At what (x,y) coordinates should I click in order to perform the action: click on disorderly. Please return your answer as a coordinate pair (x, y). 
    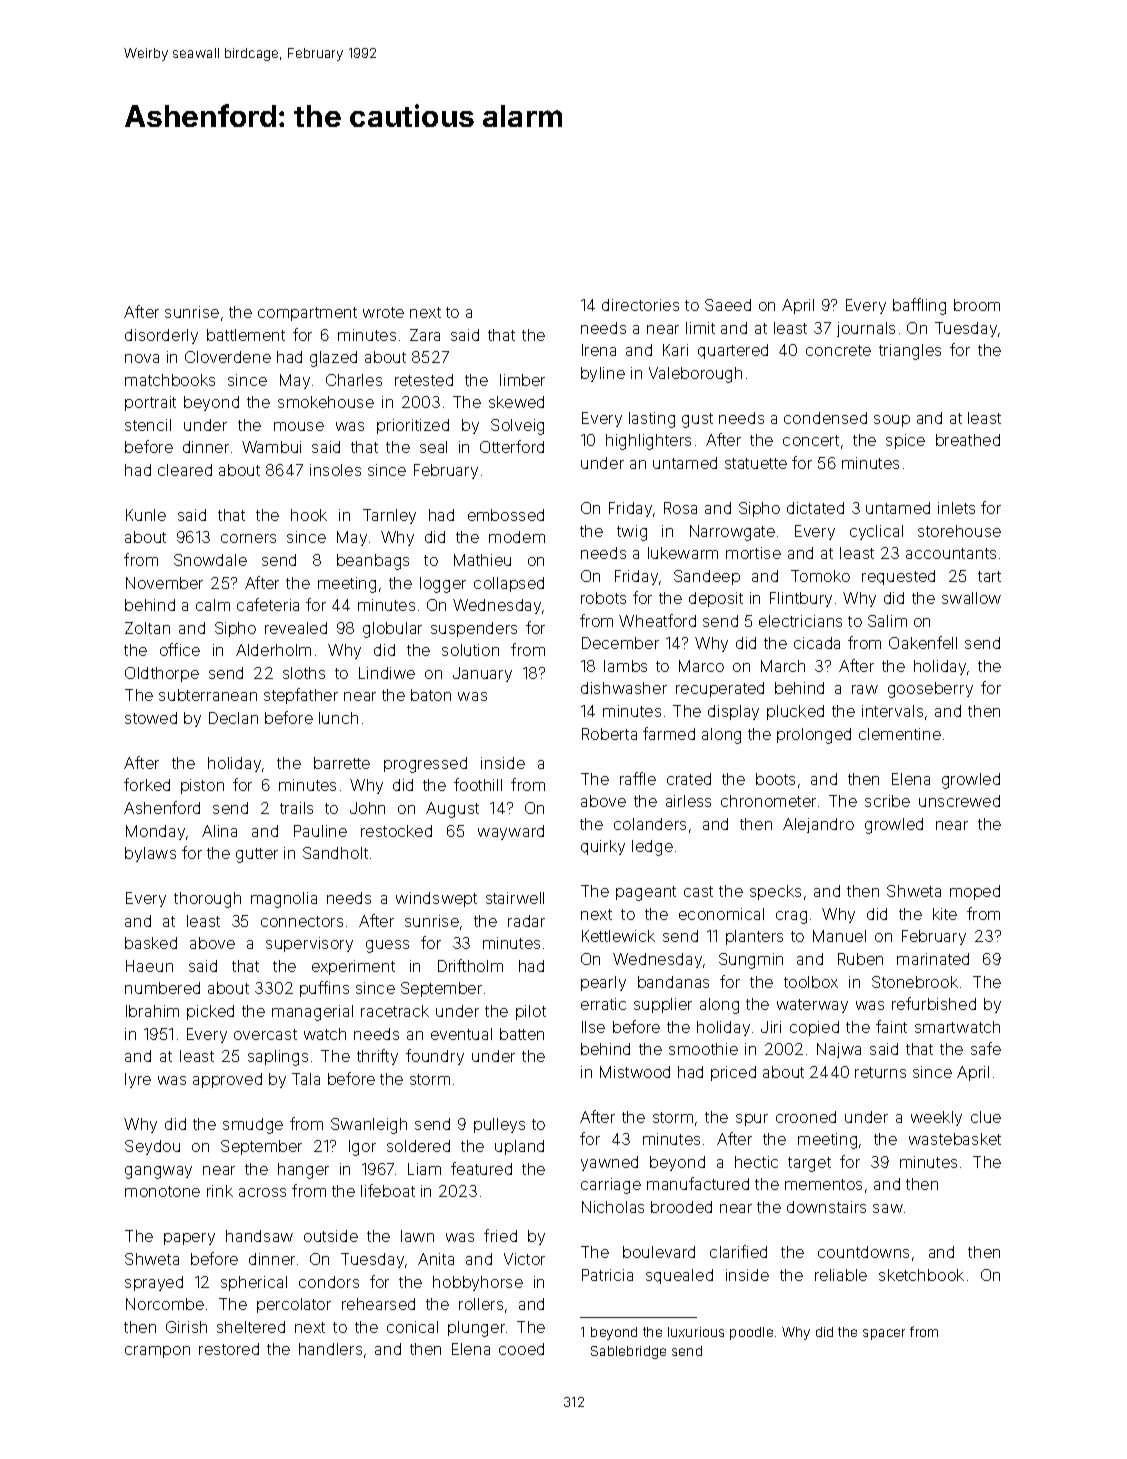
    Looking at the image, I should click on (161, 336).
